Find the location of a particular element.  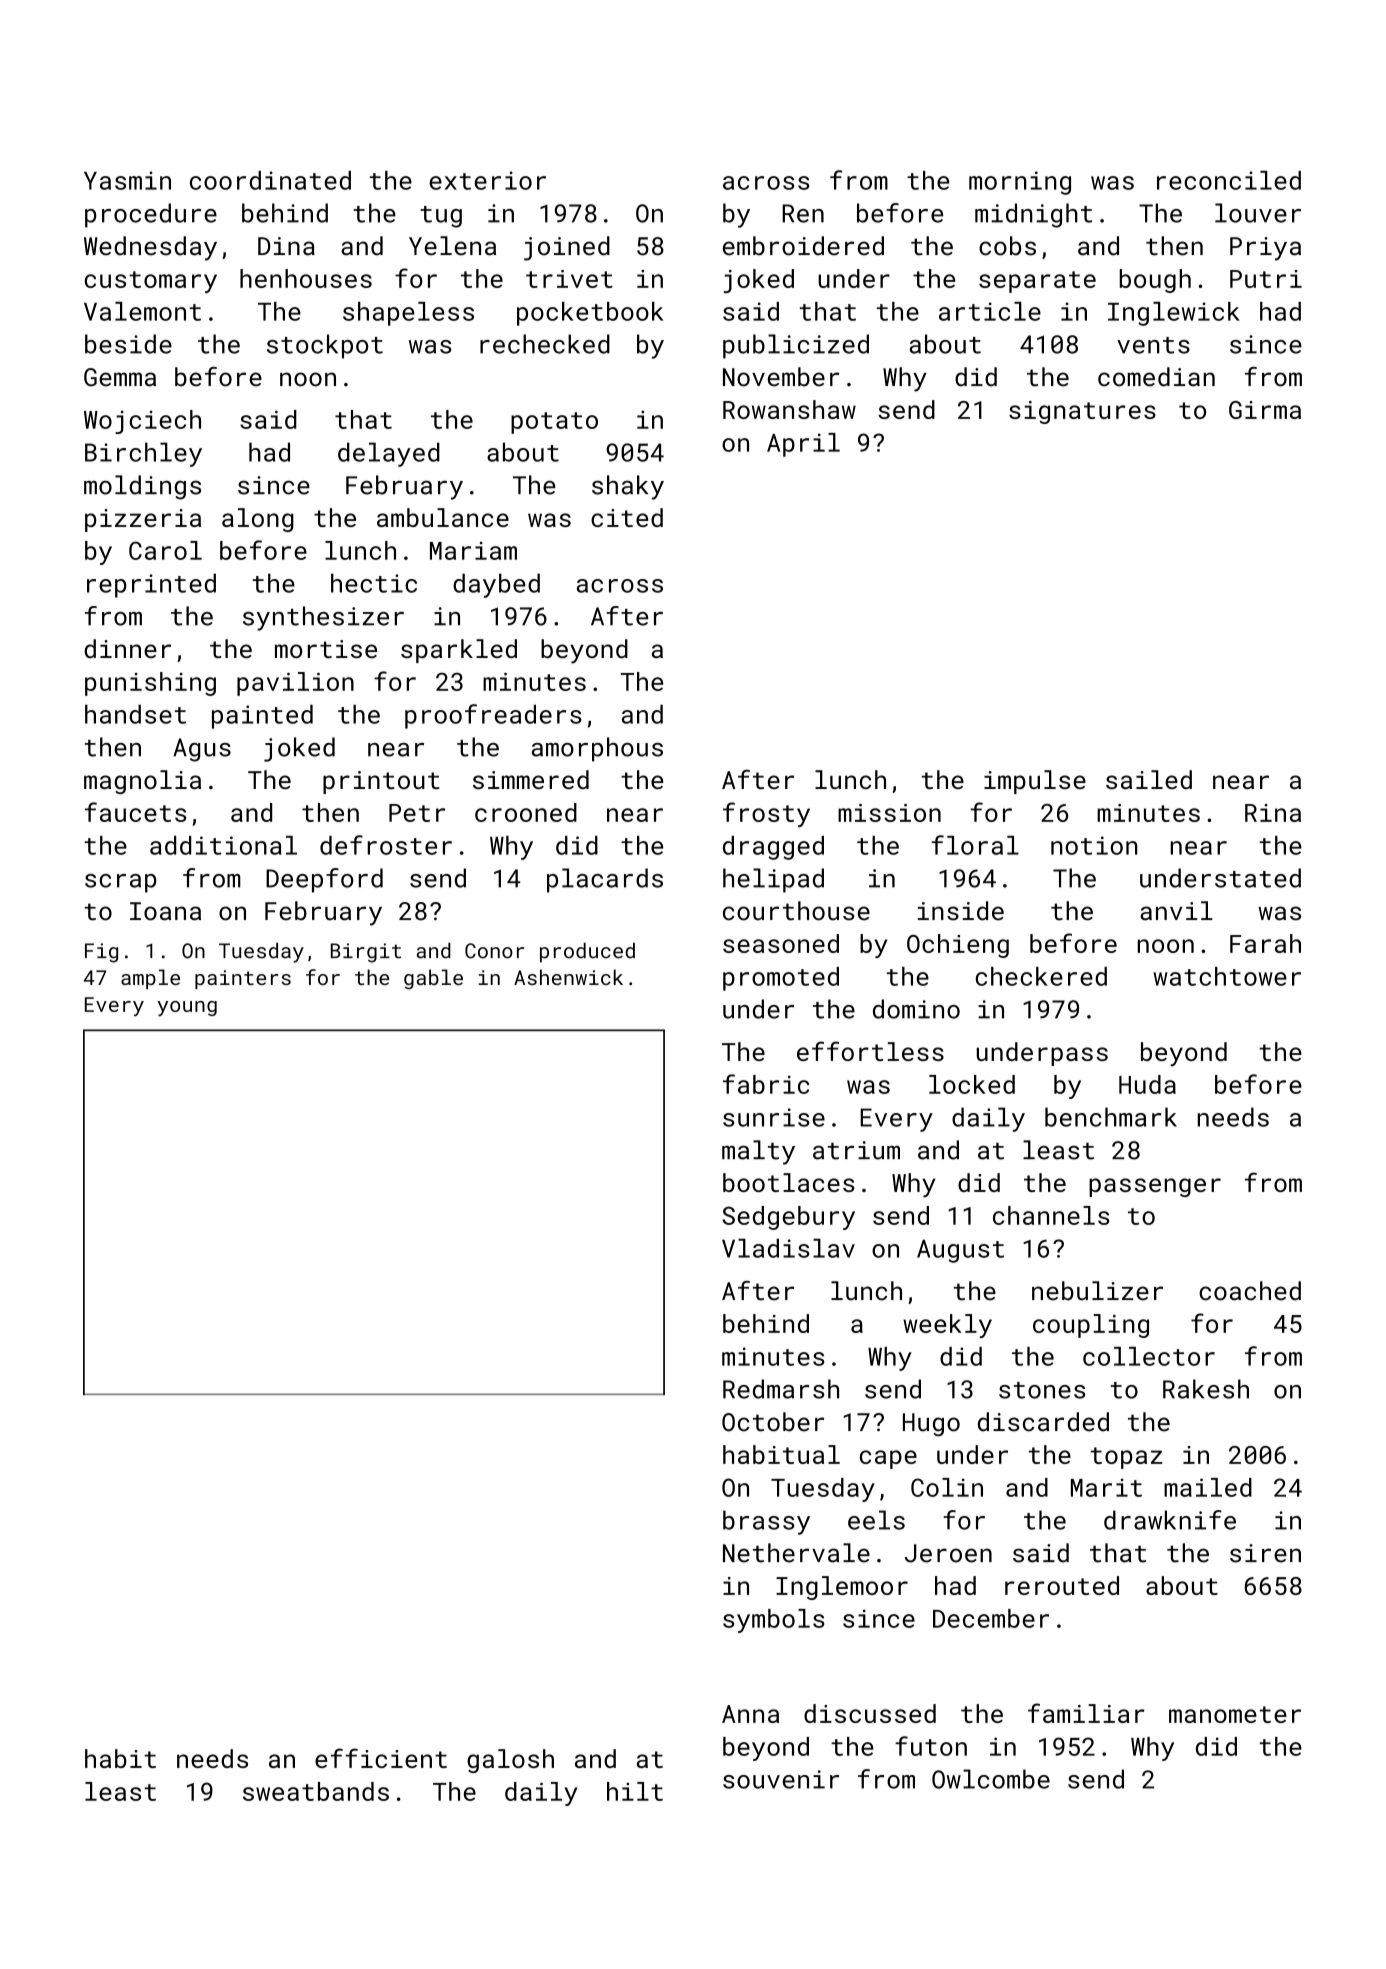

Sedgebury is located at coordinates (788, 1218).
